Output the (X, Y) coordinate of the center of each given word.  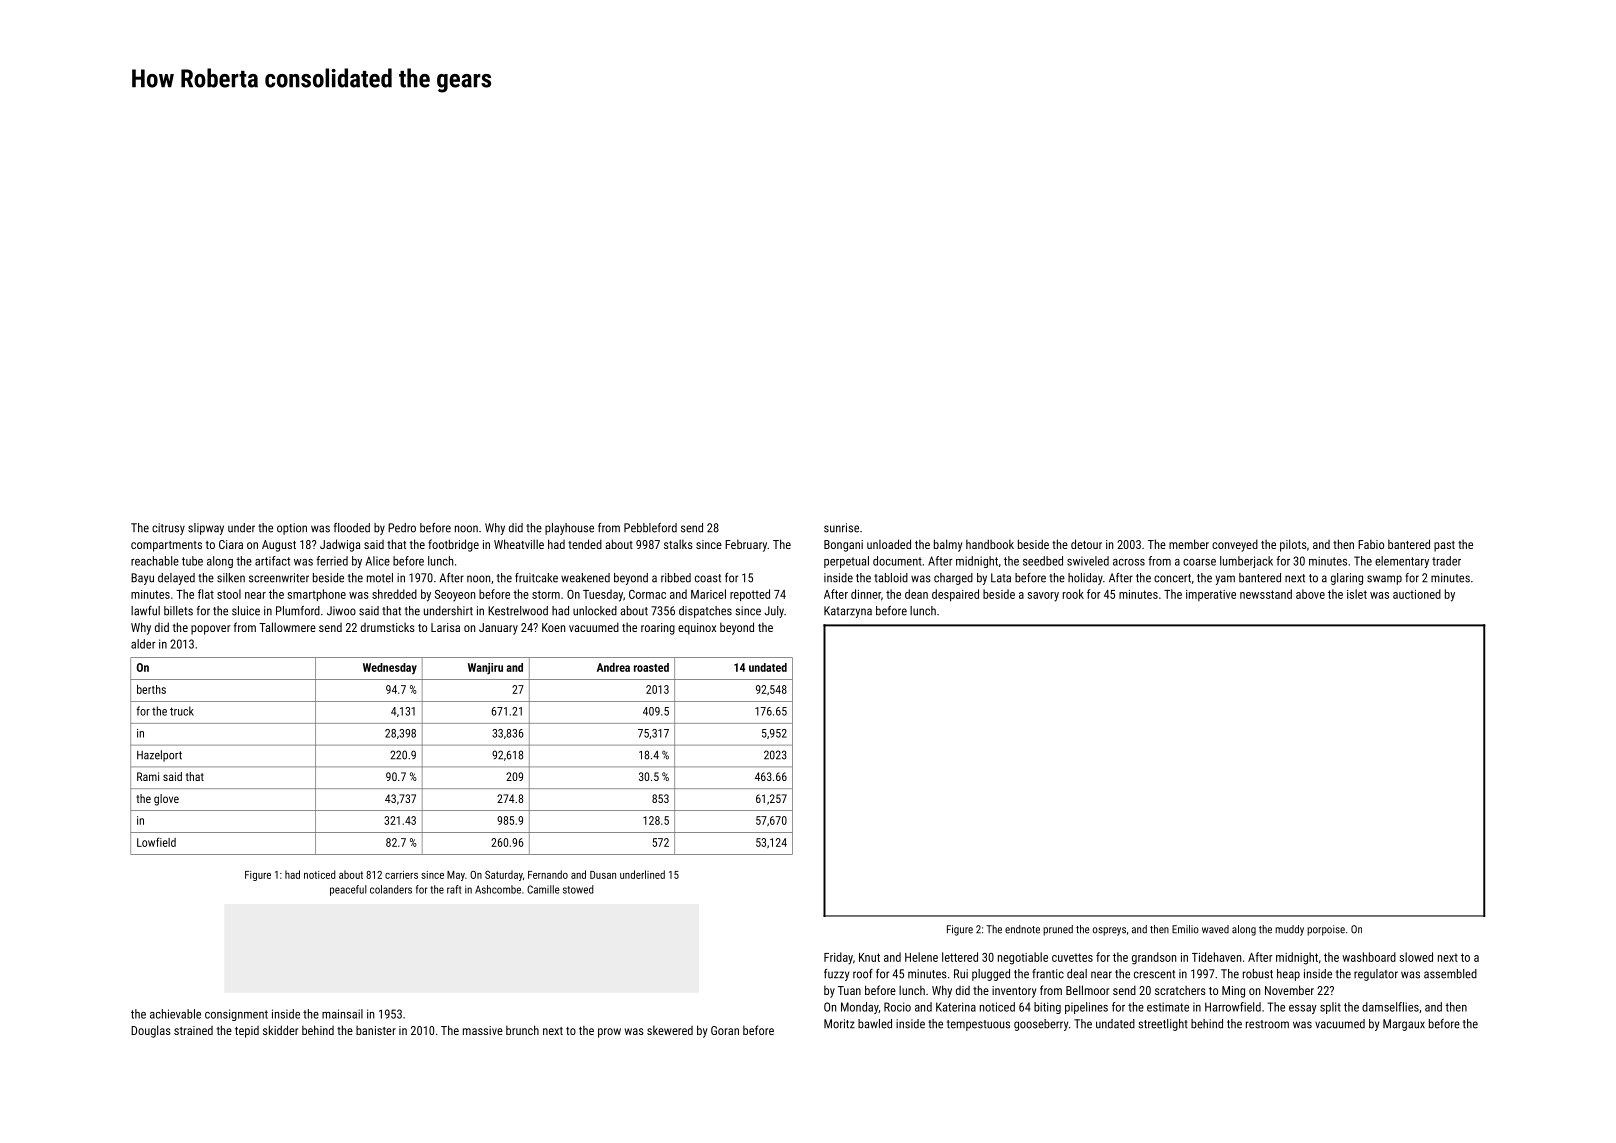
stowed (578, 889)
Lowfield (156, 842)
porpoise (1326, 930)
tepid (247, 1032)
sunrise (841, 528)
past (1444, 546)
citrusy (168, 529)
